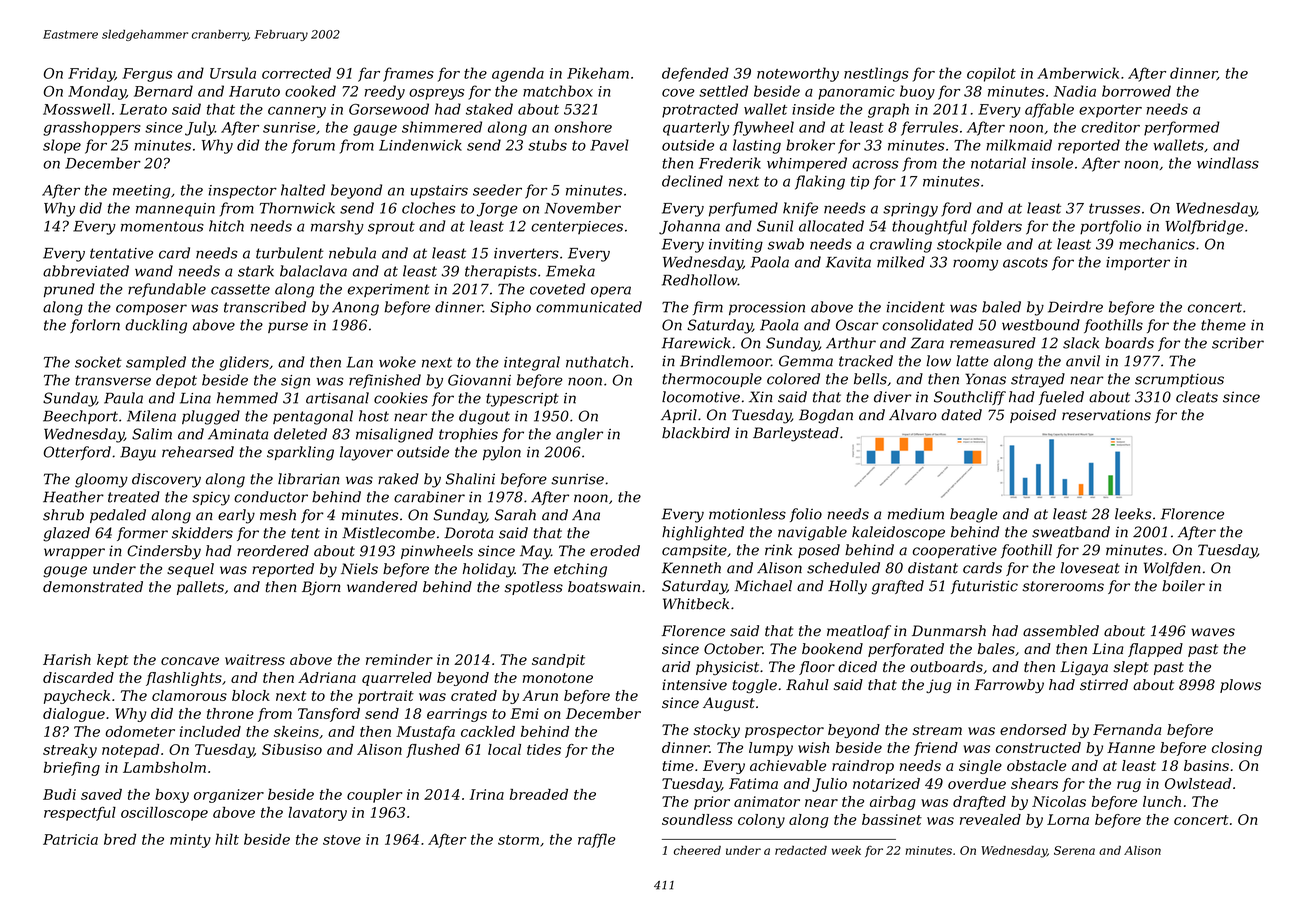  What do you see at coordinates (992, 343) in the screenshot?
I see `remeasured` at bounding box center [992, 343].
